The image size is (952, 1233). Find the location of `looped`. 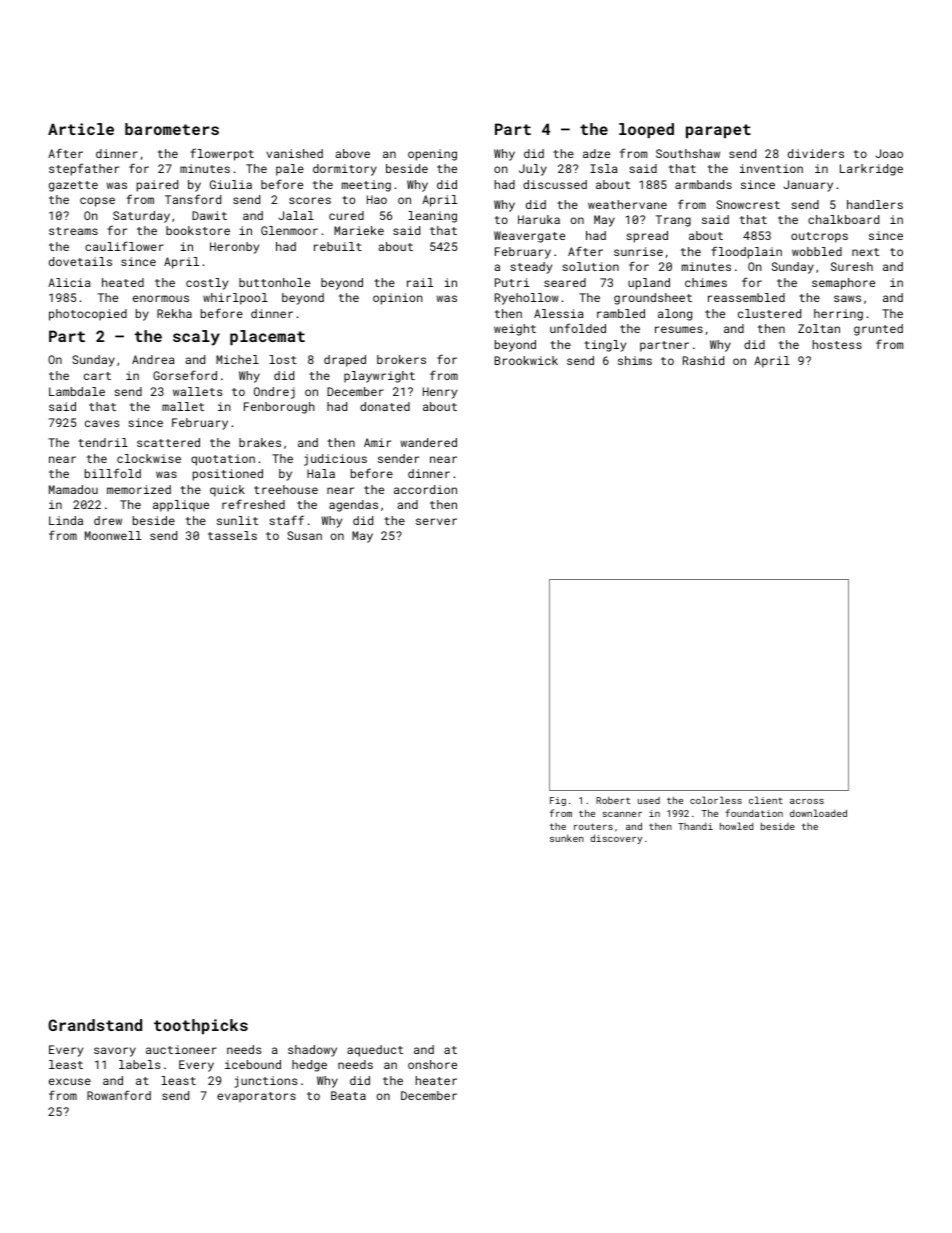

looped is located at coordinates (646, 130).
